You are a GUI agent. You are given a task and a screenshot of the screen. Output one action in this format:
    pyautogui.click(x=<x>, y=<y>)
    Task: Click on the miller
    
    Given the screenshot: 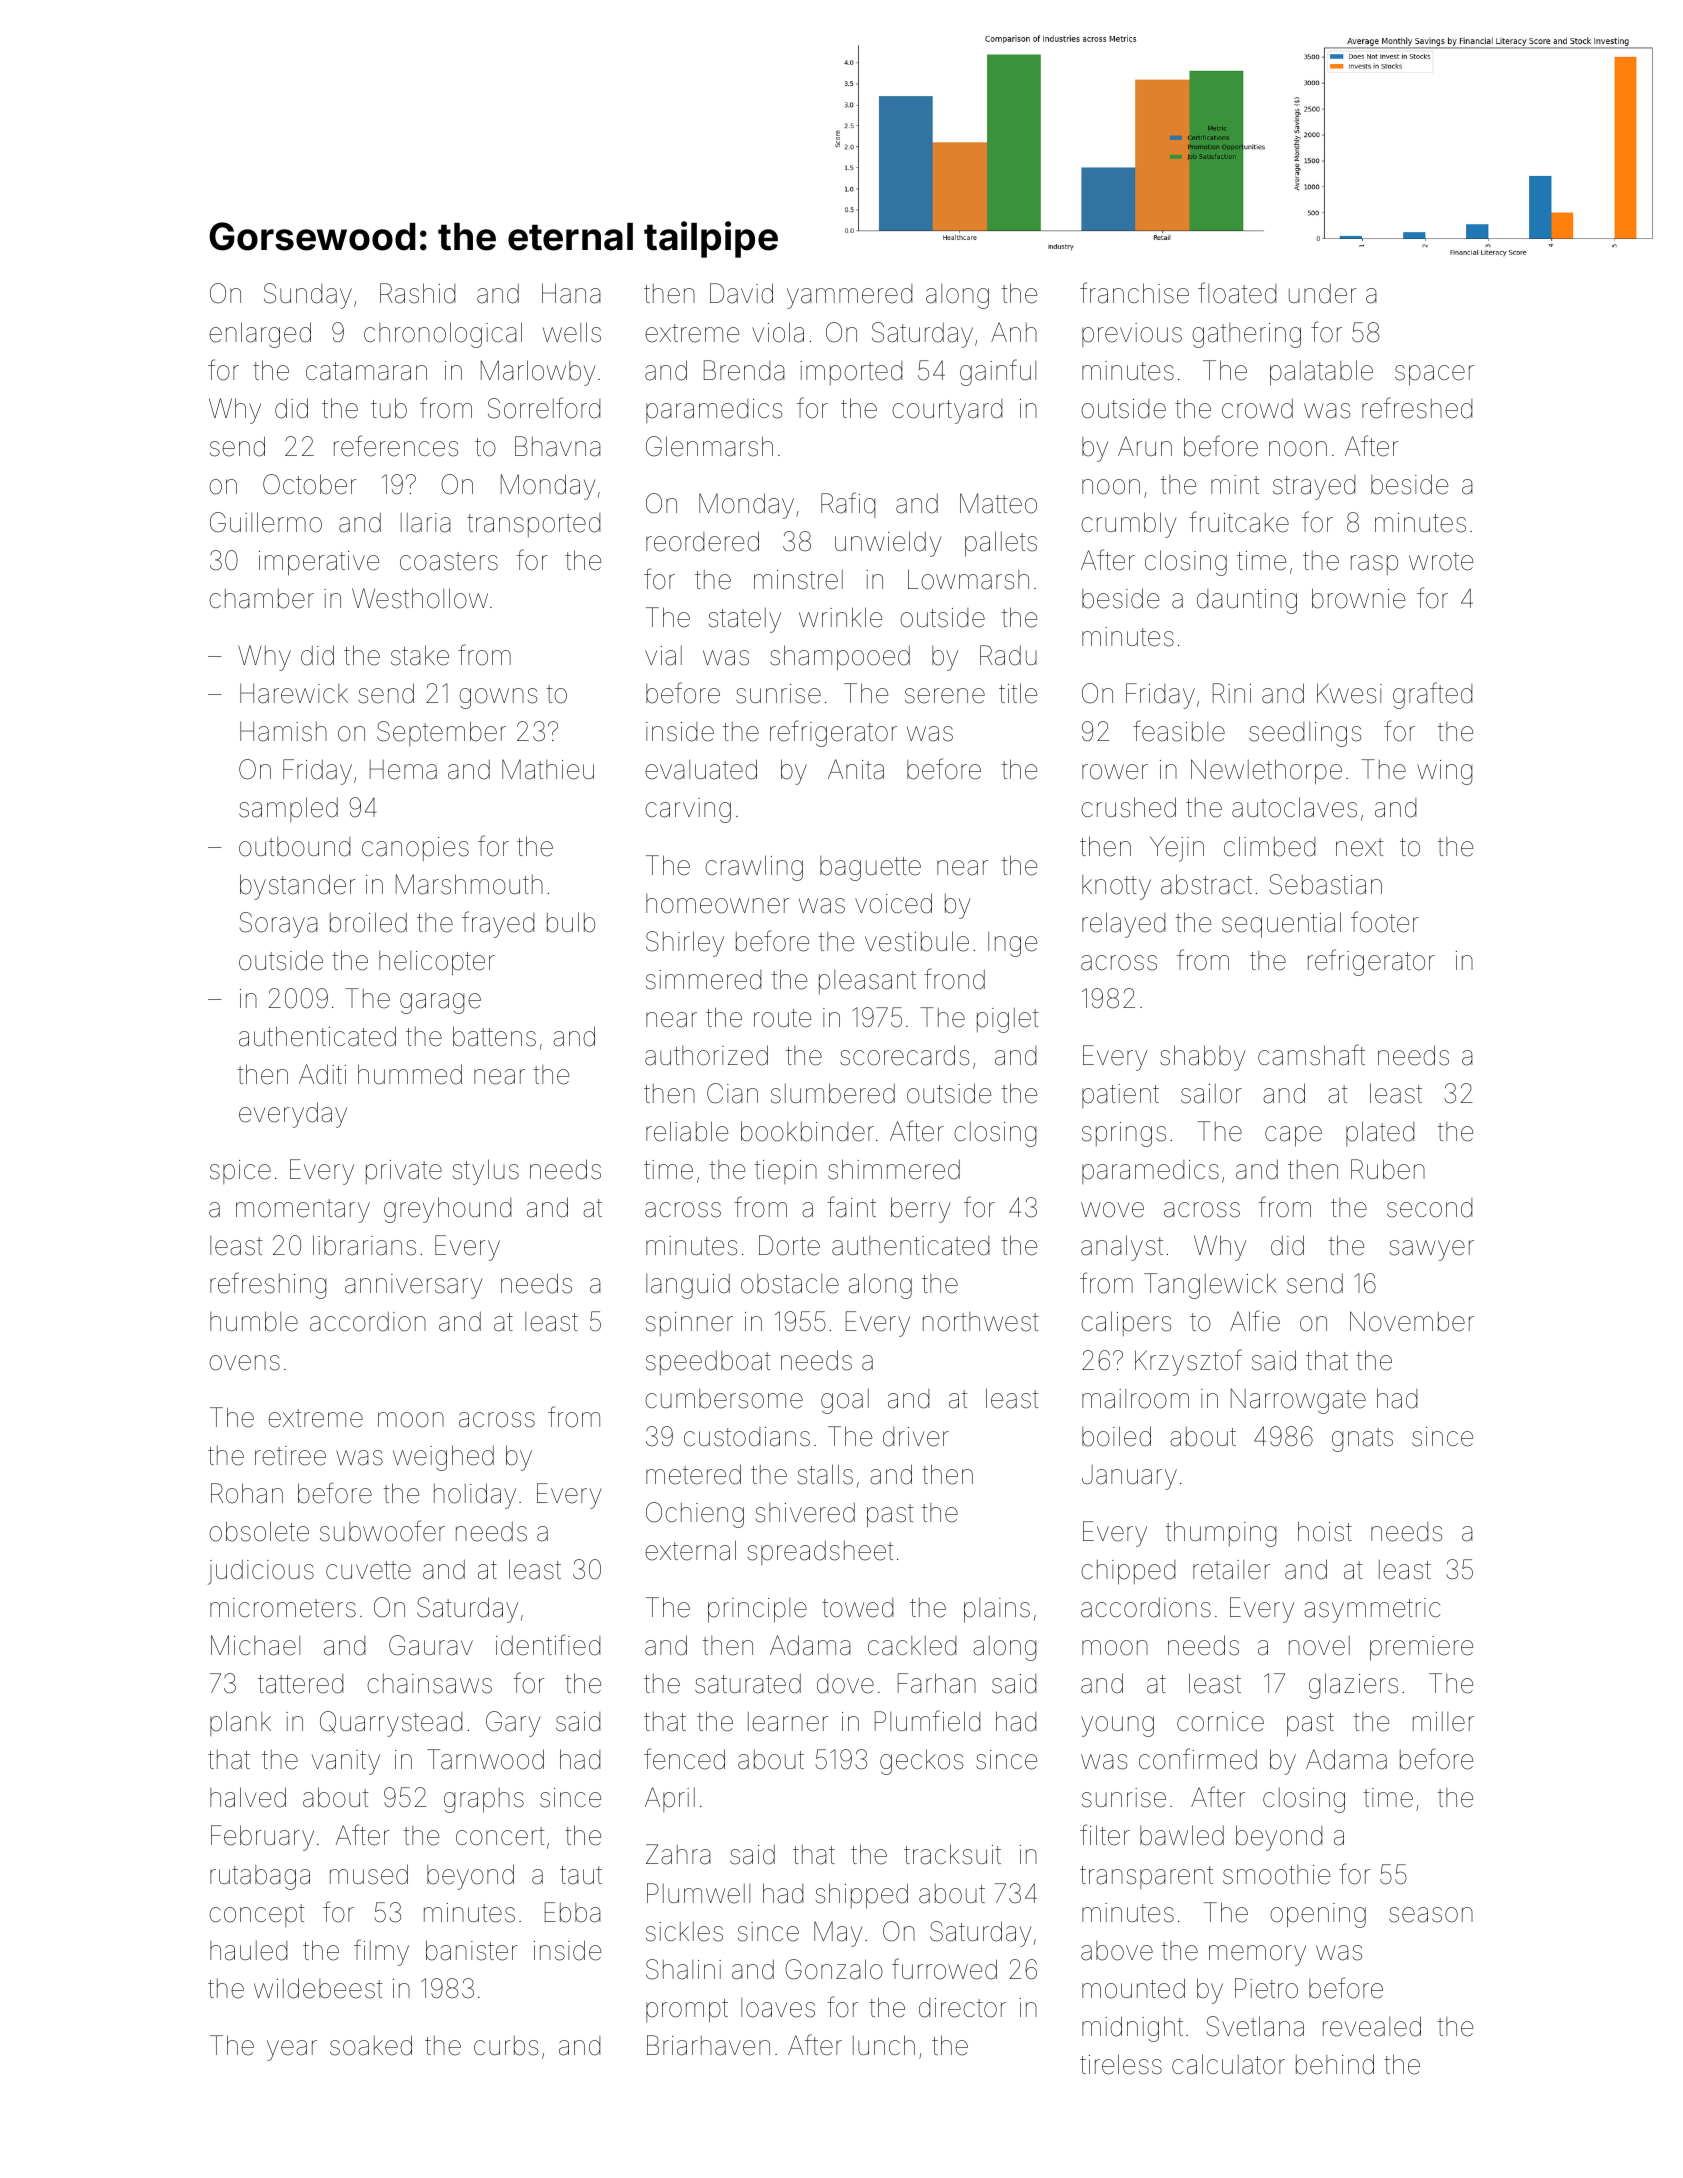 What is the action you would take?
    pyautogui.click(x=1443, y=1722)
